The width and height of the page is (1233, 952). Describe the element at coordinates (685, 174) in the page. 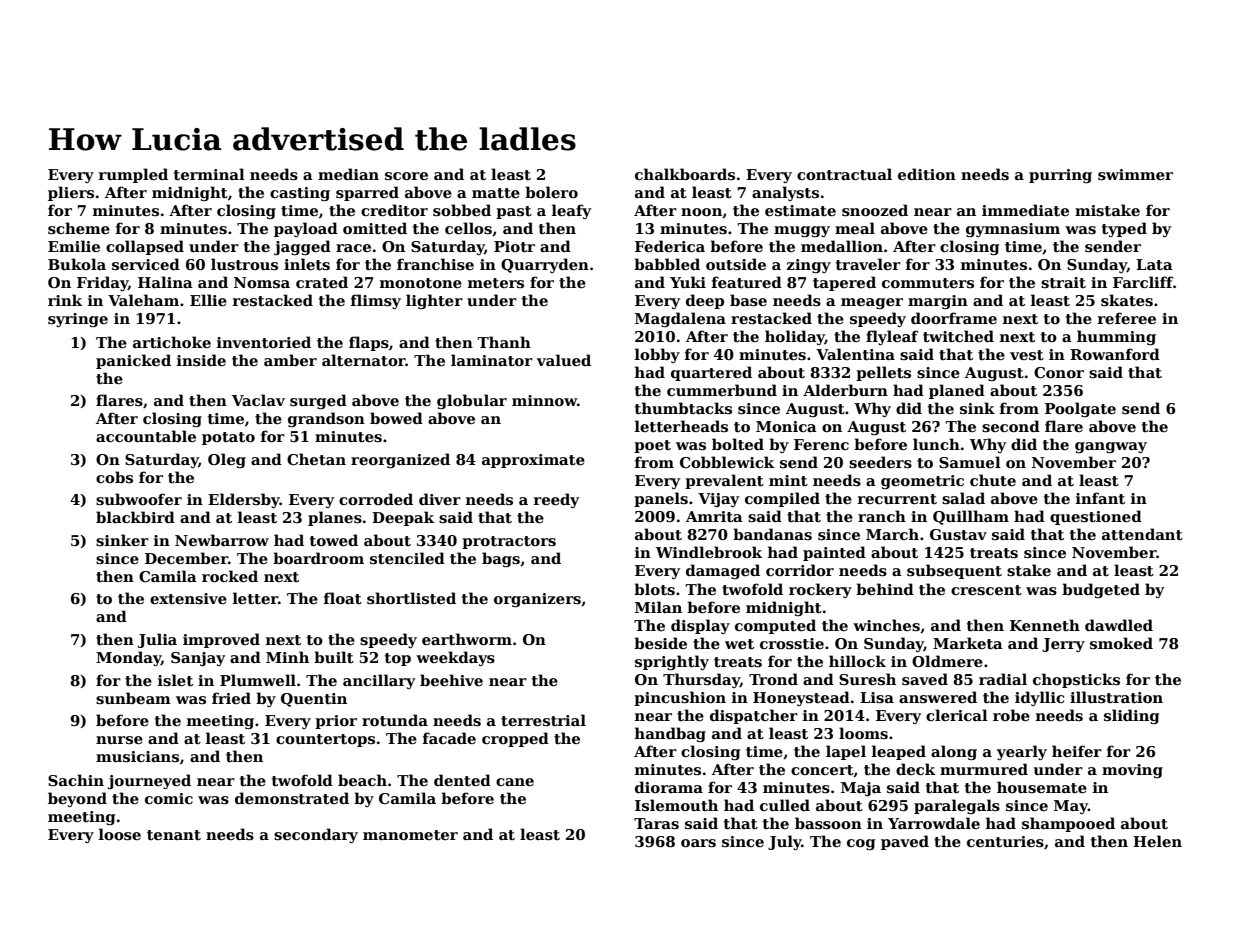

I see `chalkboards` at that location.
